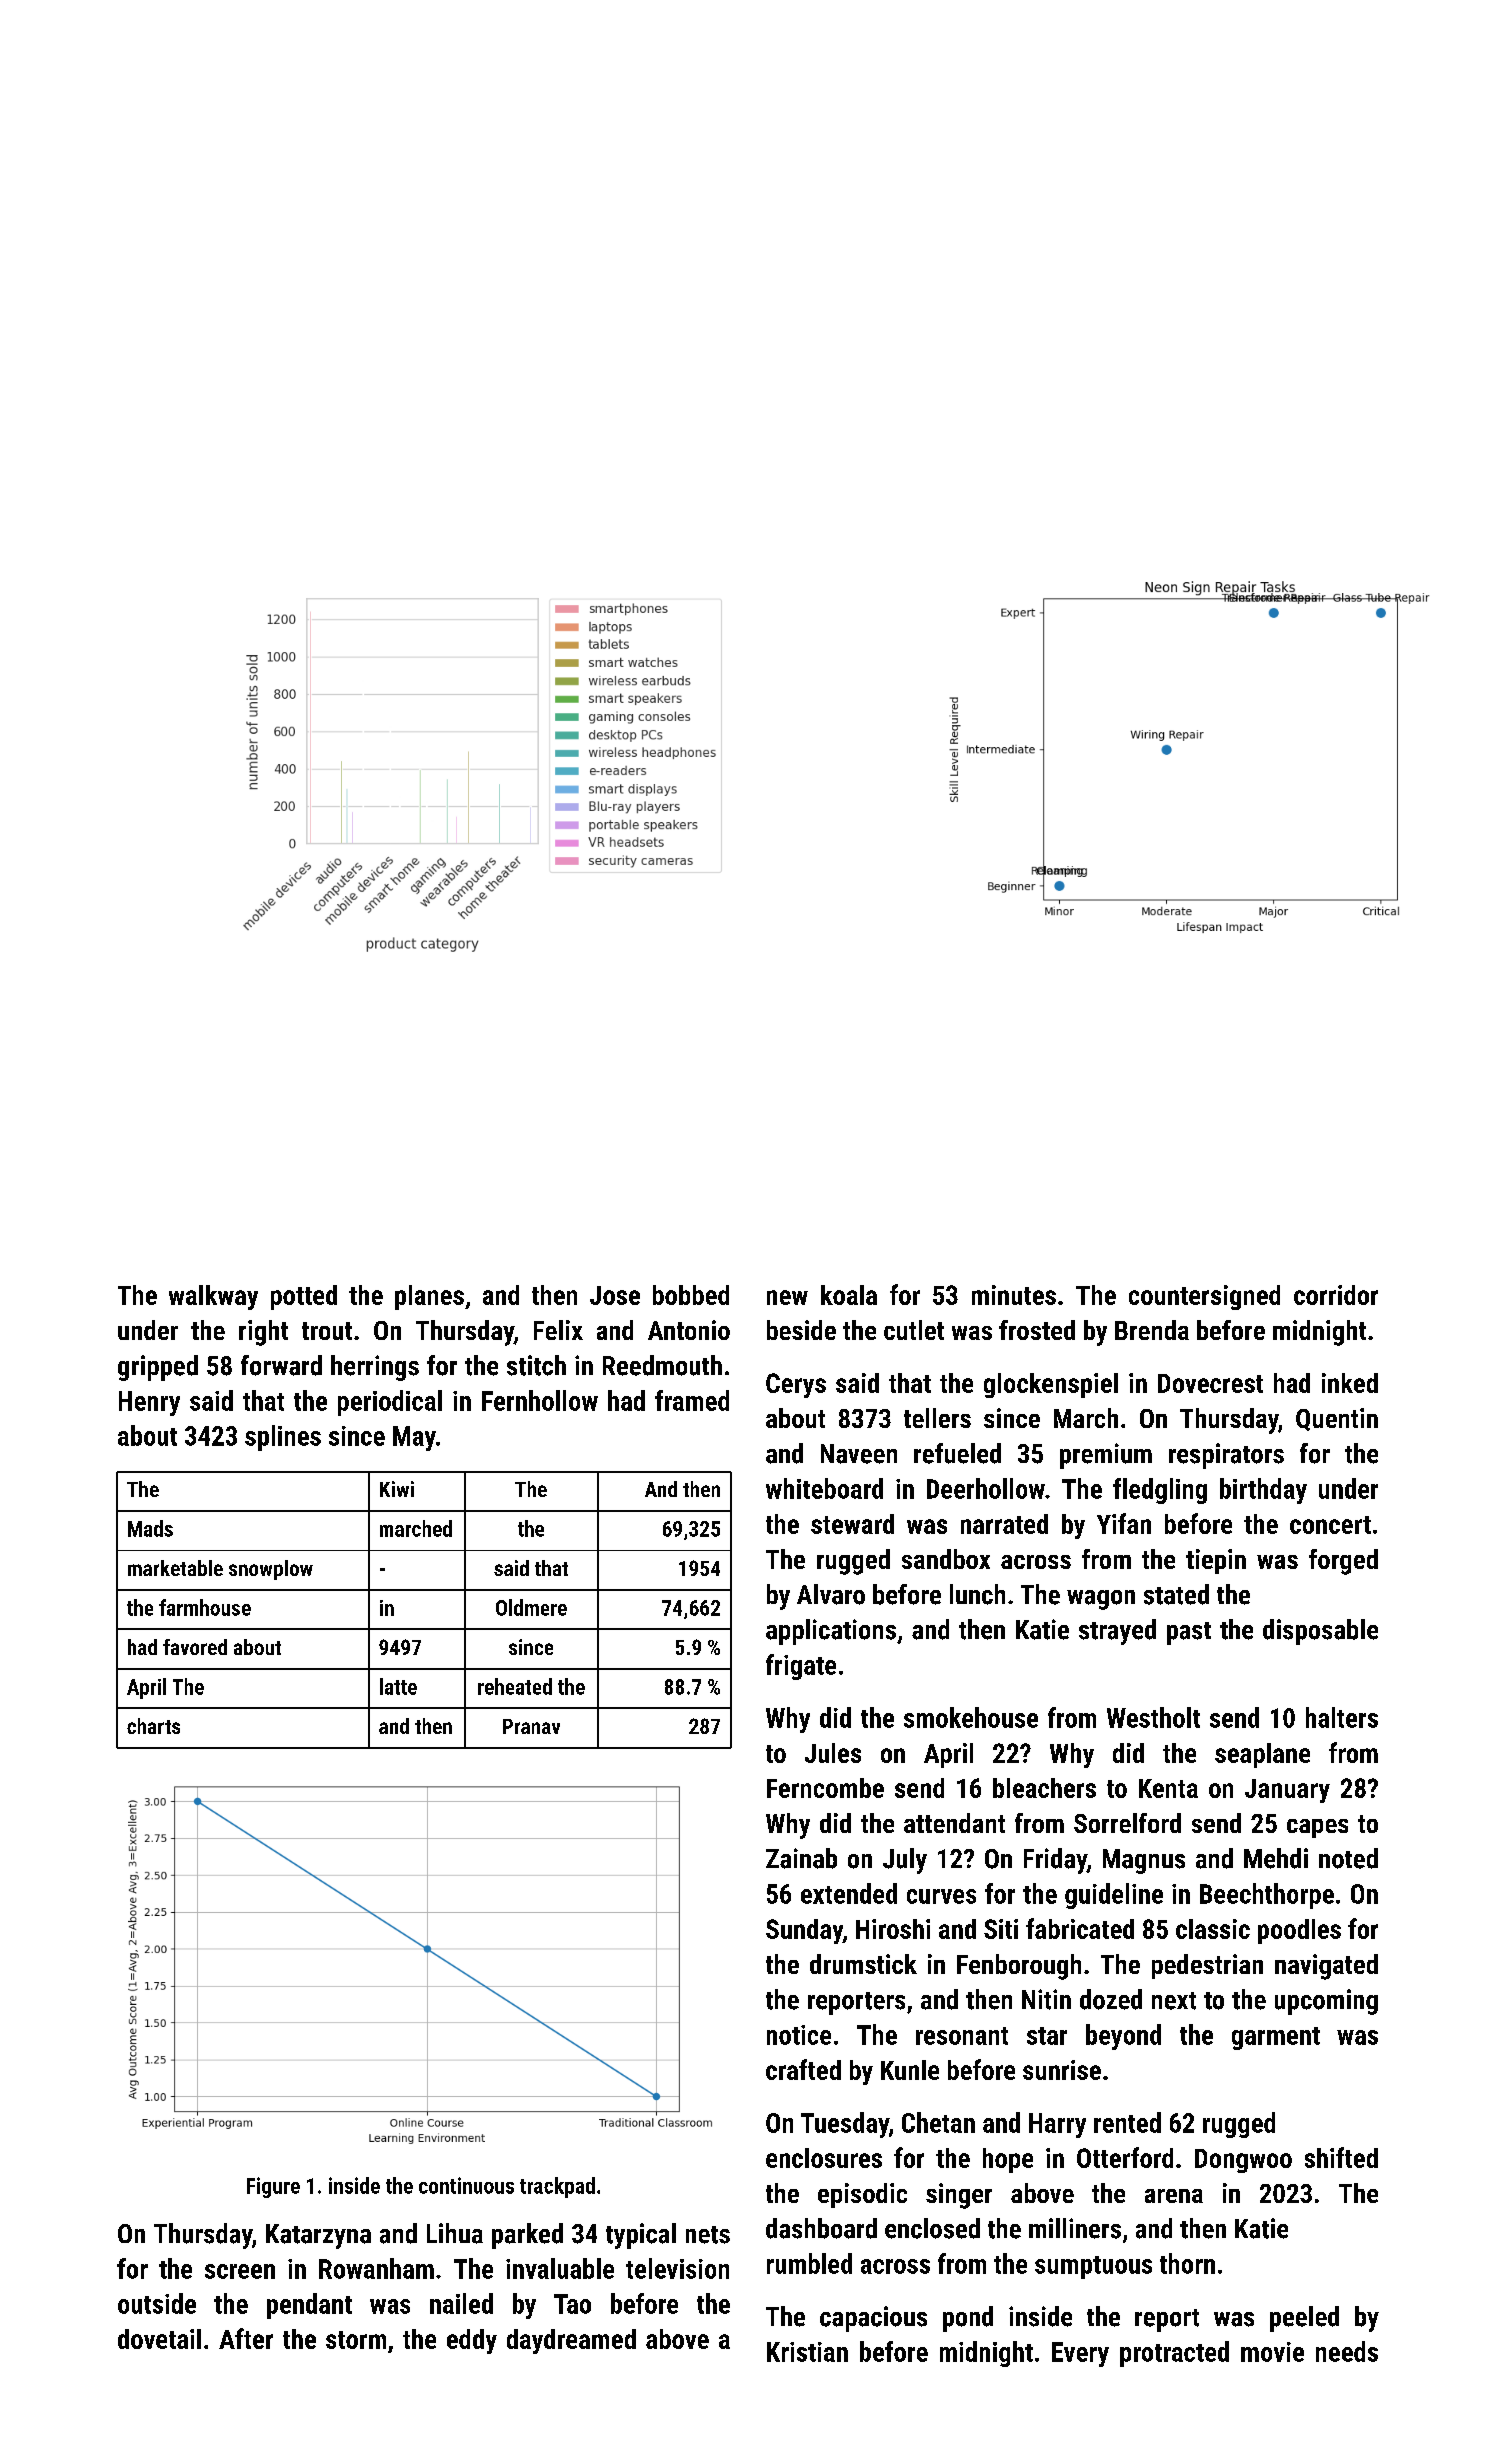  I want to click on Kristian, so click(807, 2352).
